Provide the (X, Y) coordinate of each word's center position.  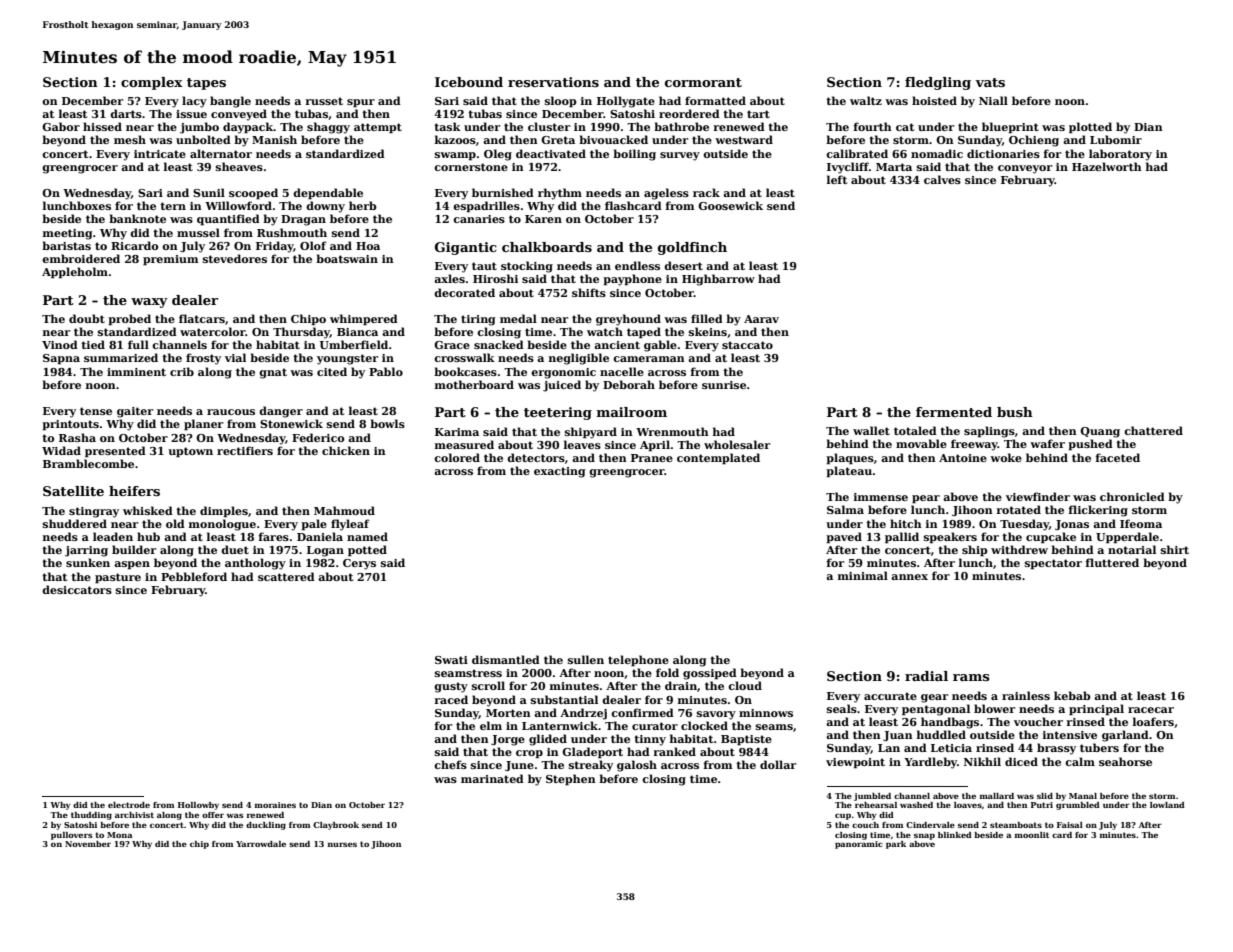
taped (644, 333)
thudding (91, 816)
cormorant (703, 82)
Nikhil (982, 761)
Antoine (963, 458)
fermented (954, 412)
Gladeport (592, 753)
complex (152, 83)
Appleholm (75, 273)
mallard (996, 796)
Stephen (571, 780)
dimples (224, 512)
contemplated (718, 459)
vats (990, 82)
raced (451, 699)
